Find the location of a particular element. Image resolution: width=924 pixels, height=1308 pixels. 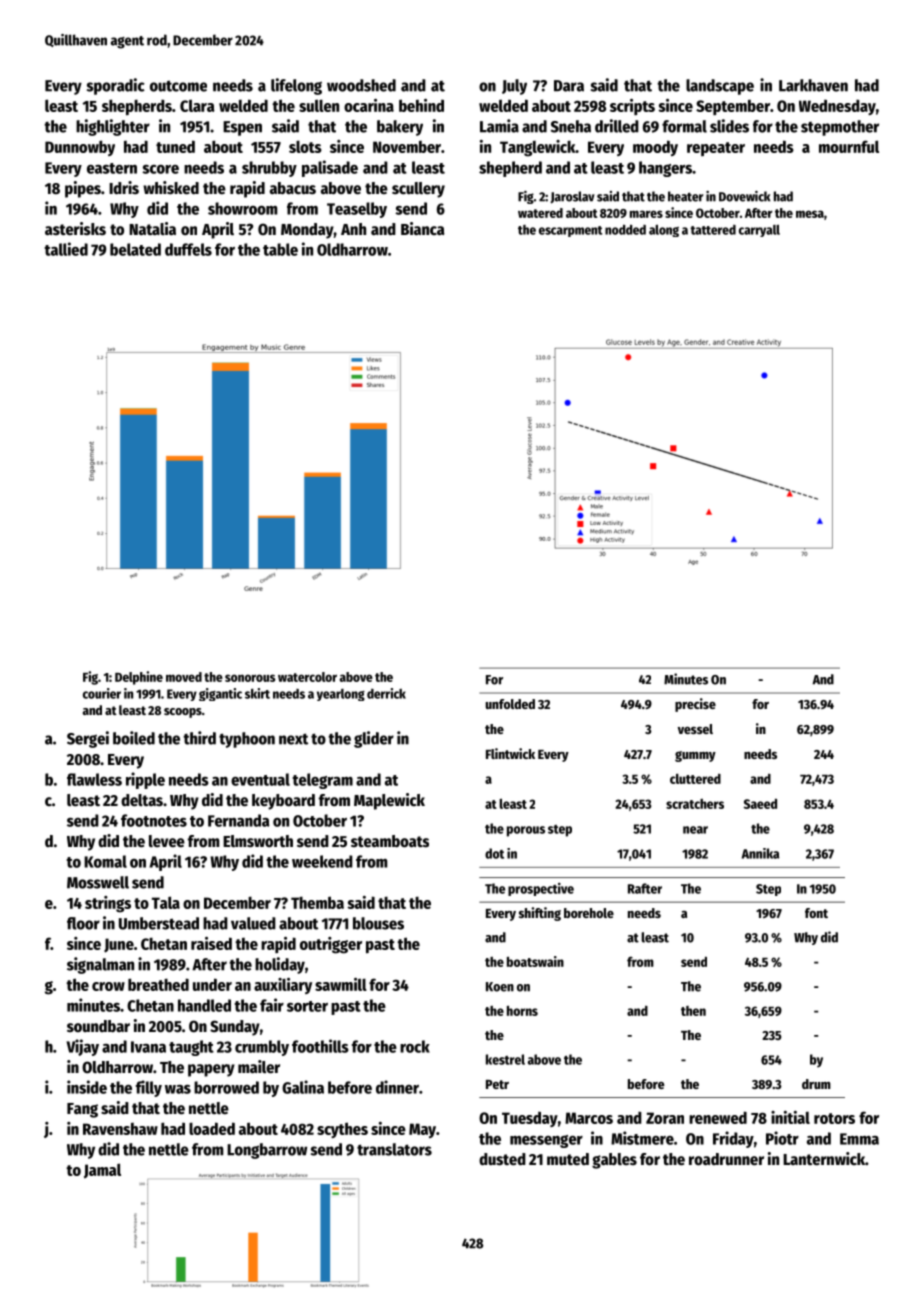

table is located at coordinates (280, 249).
